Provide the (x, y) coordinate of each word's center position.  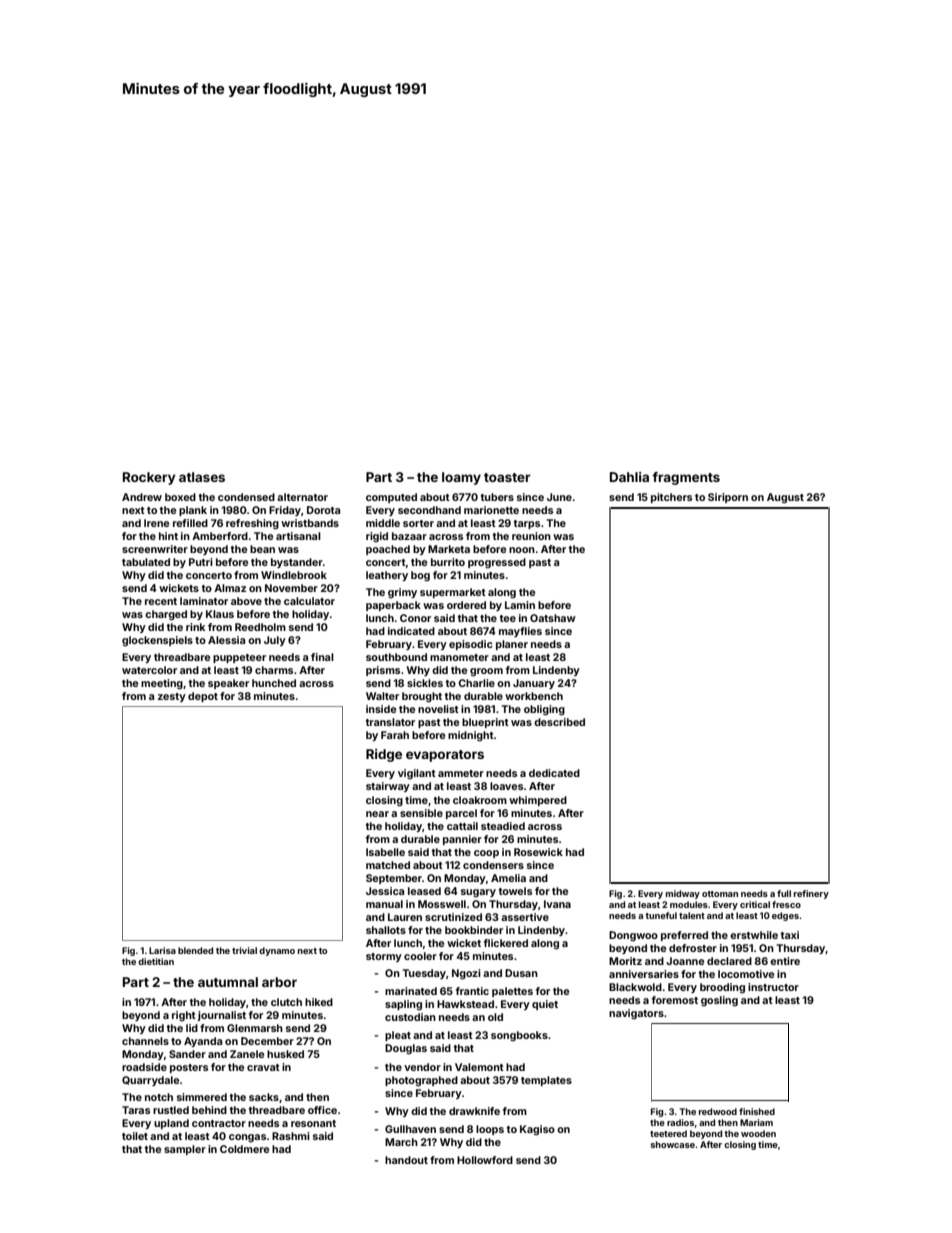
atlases (202, 477)
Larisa (162, 950)
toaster (507, 477)
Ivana (557, 904)
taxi (790, 935)
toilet (135, 1136)
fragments (686, 478)
